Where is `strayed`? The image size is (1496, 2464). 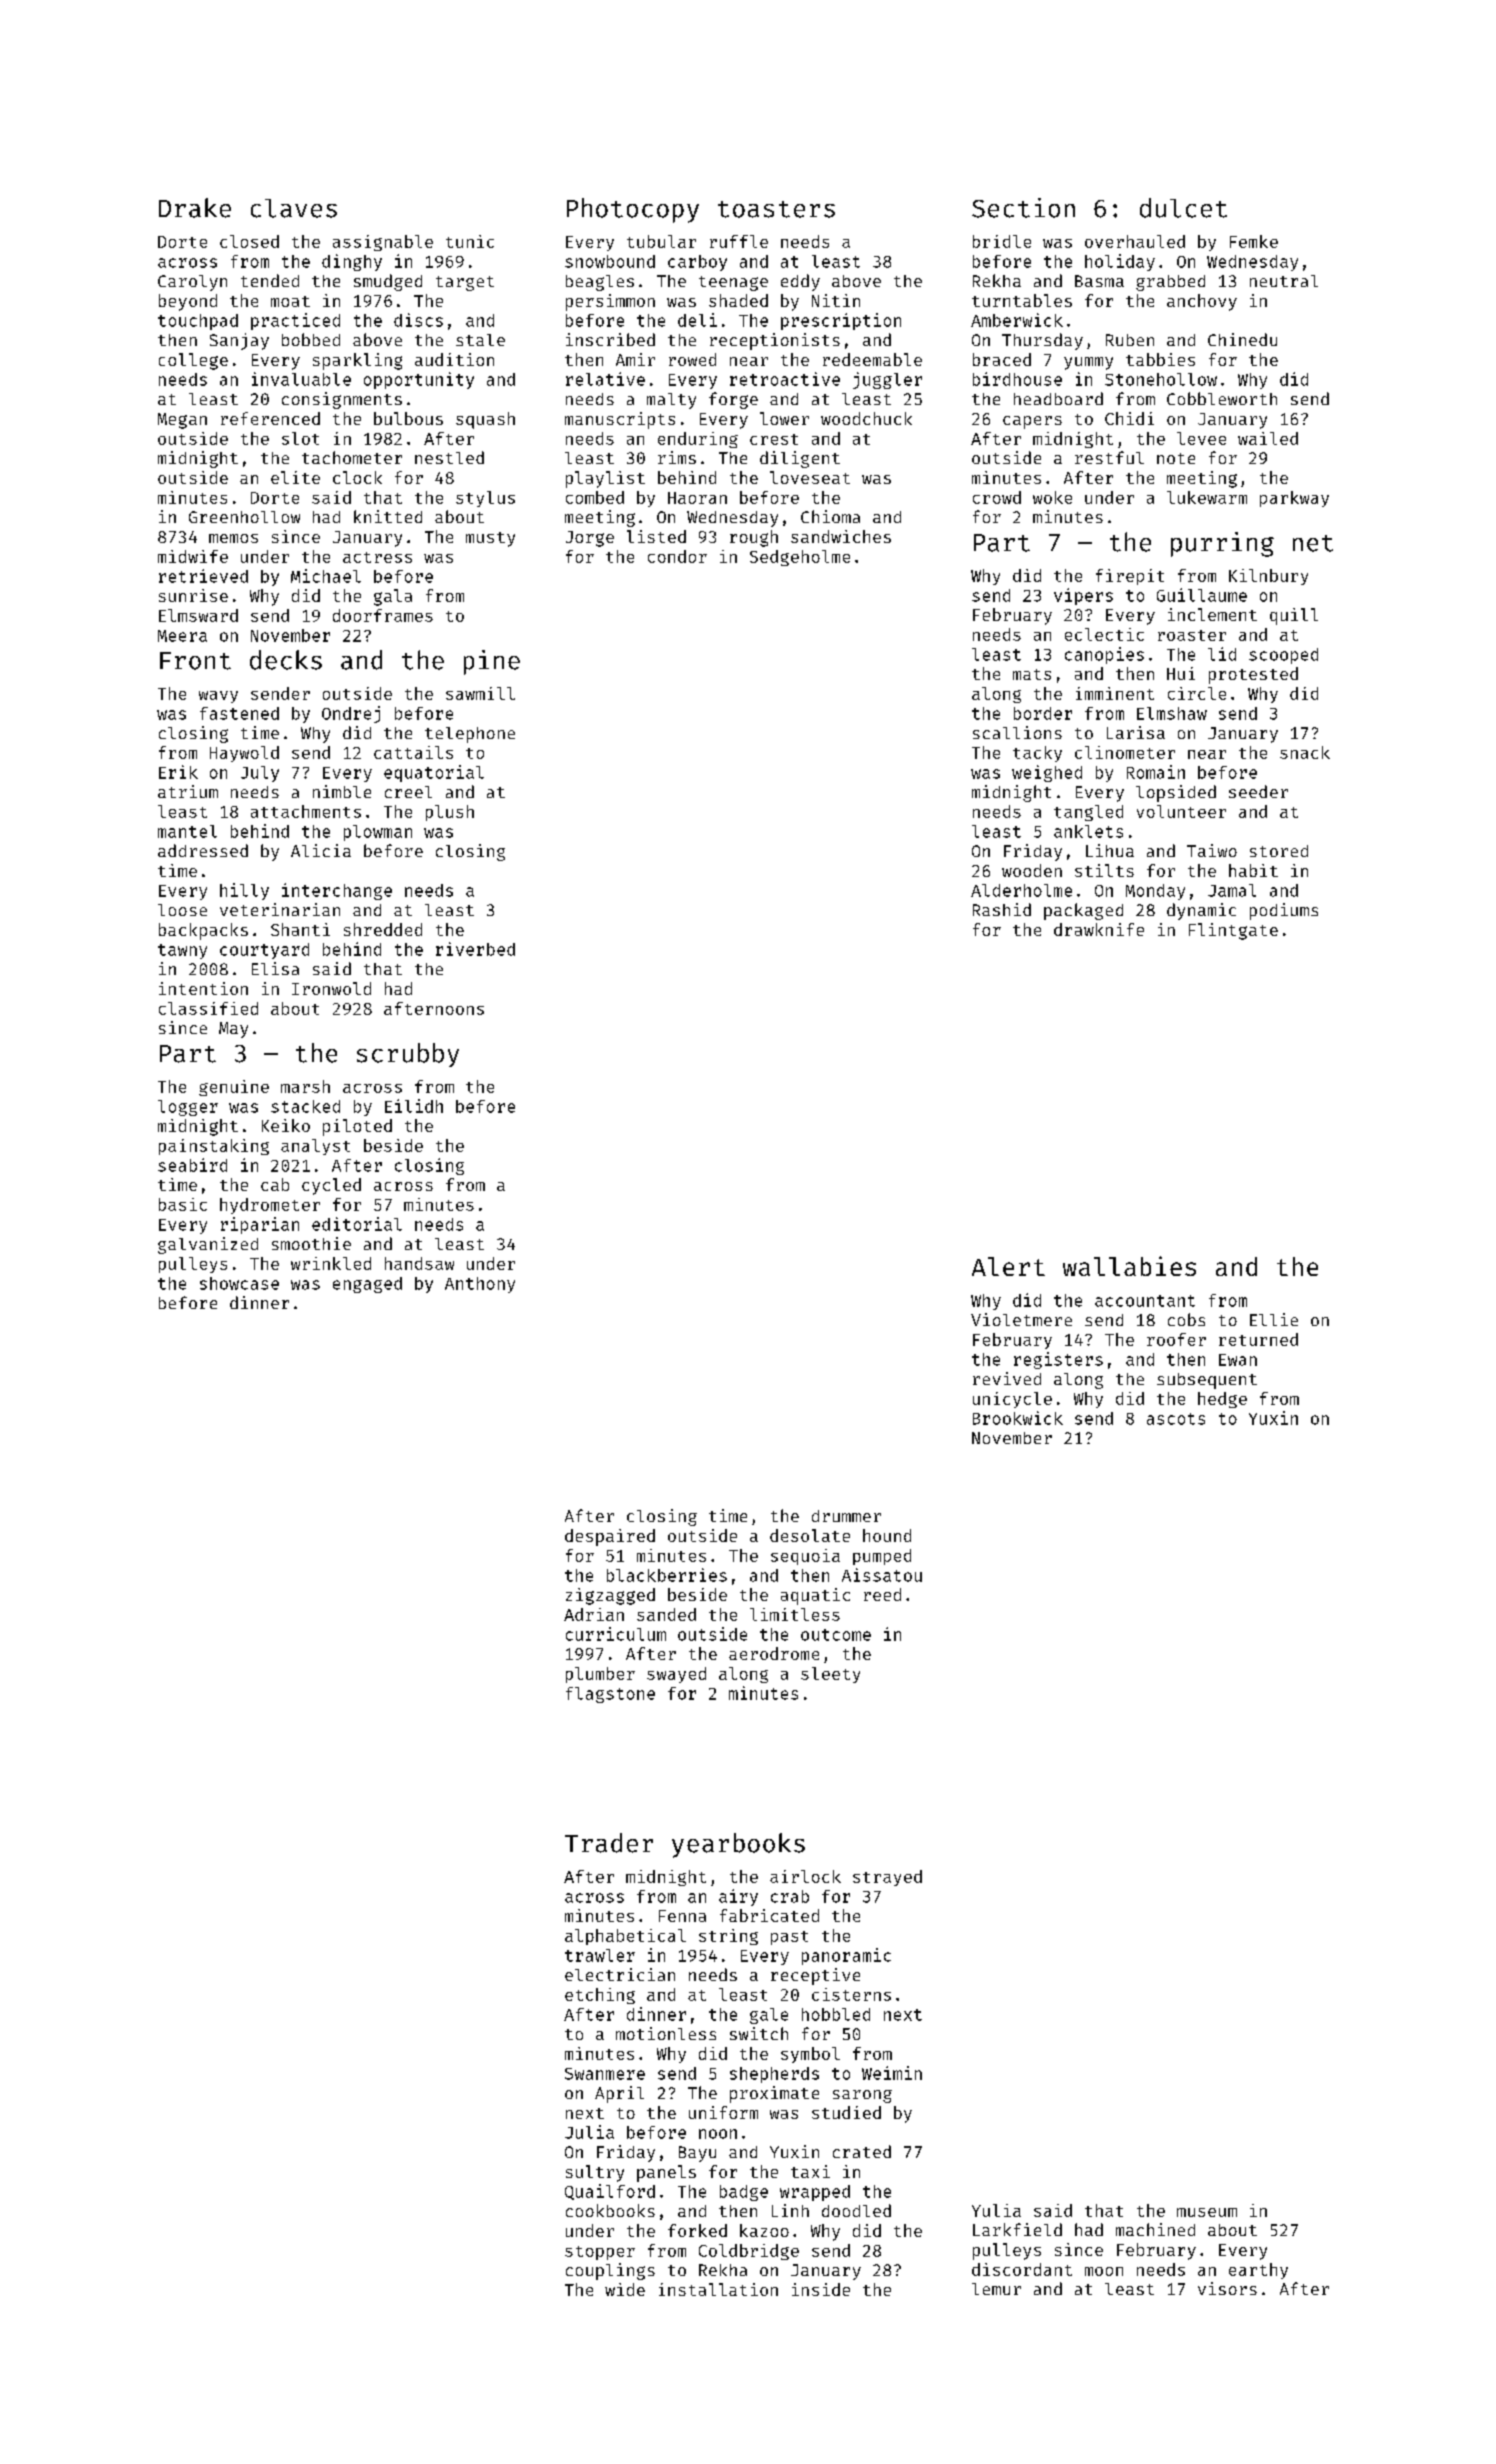
strayed is located at coordinates (887, 1878).
